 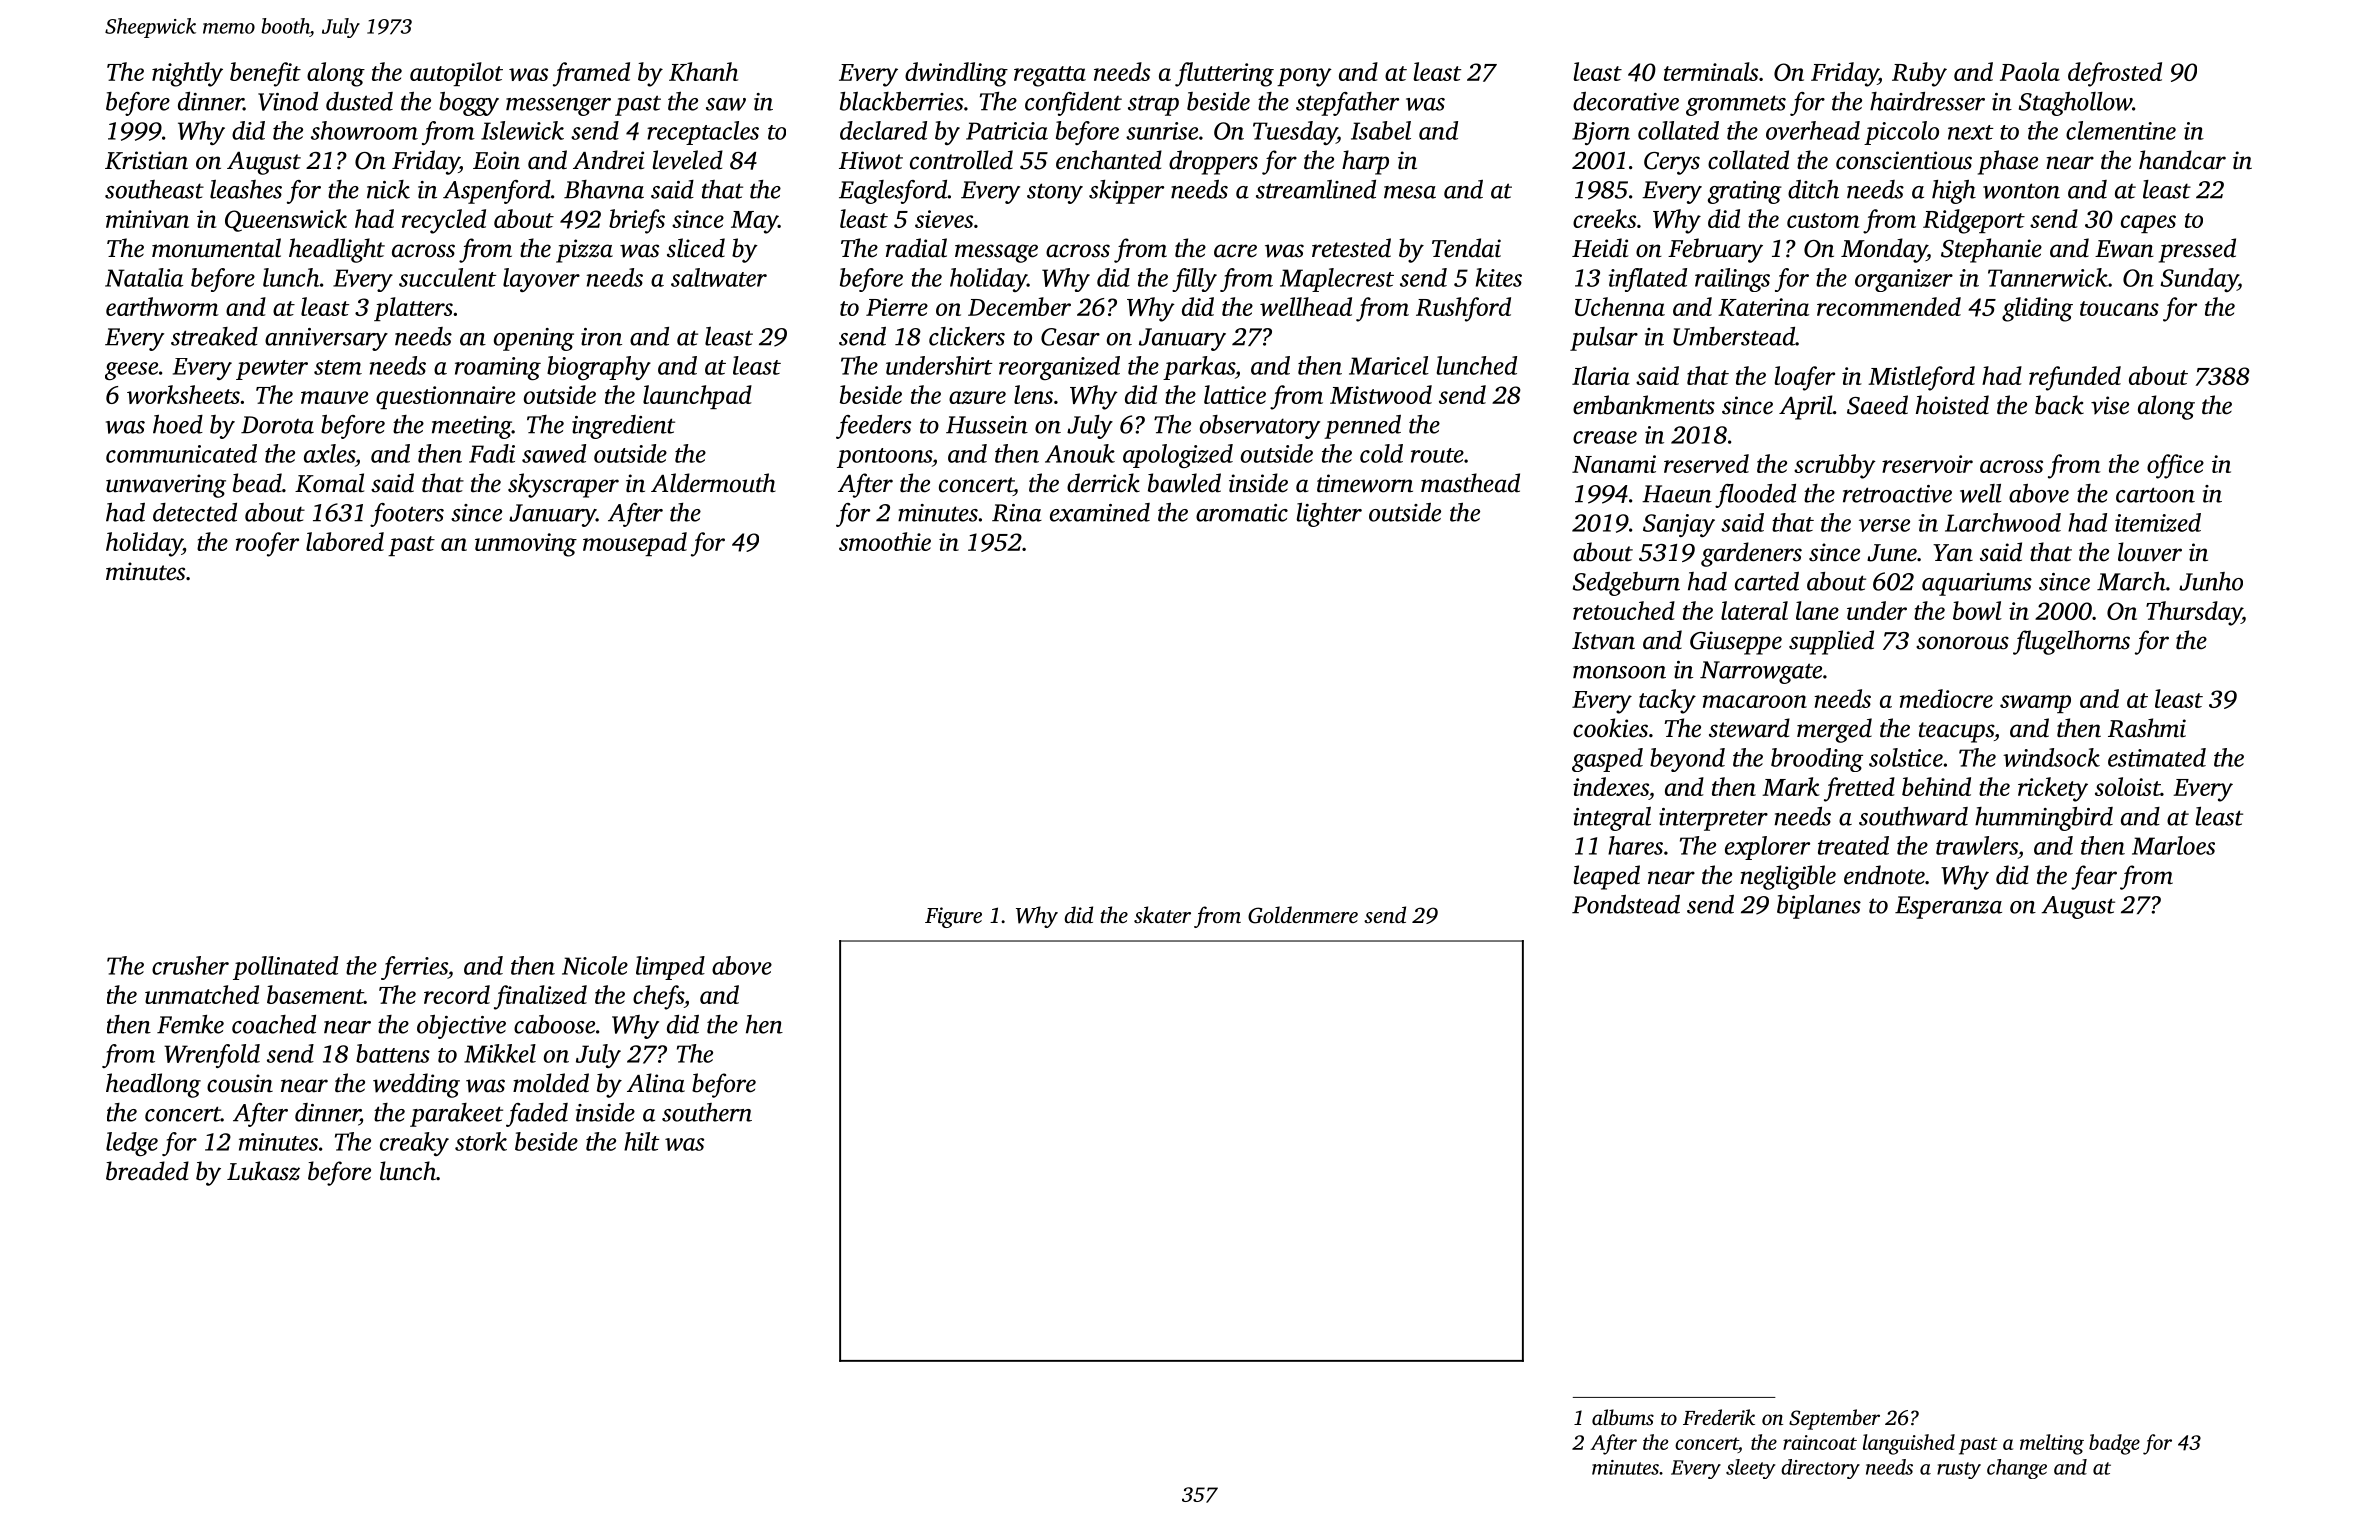 I want to click on Esperanza, so click(x=1948, y=907).
